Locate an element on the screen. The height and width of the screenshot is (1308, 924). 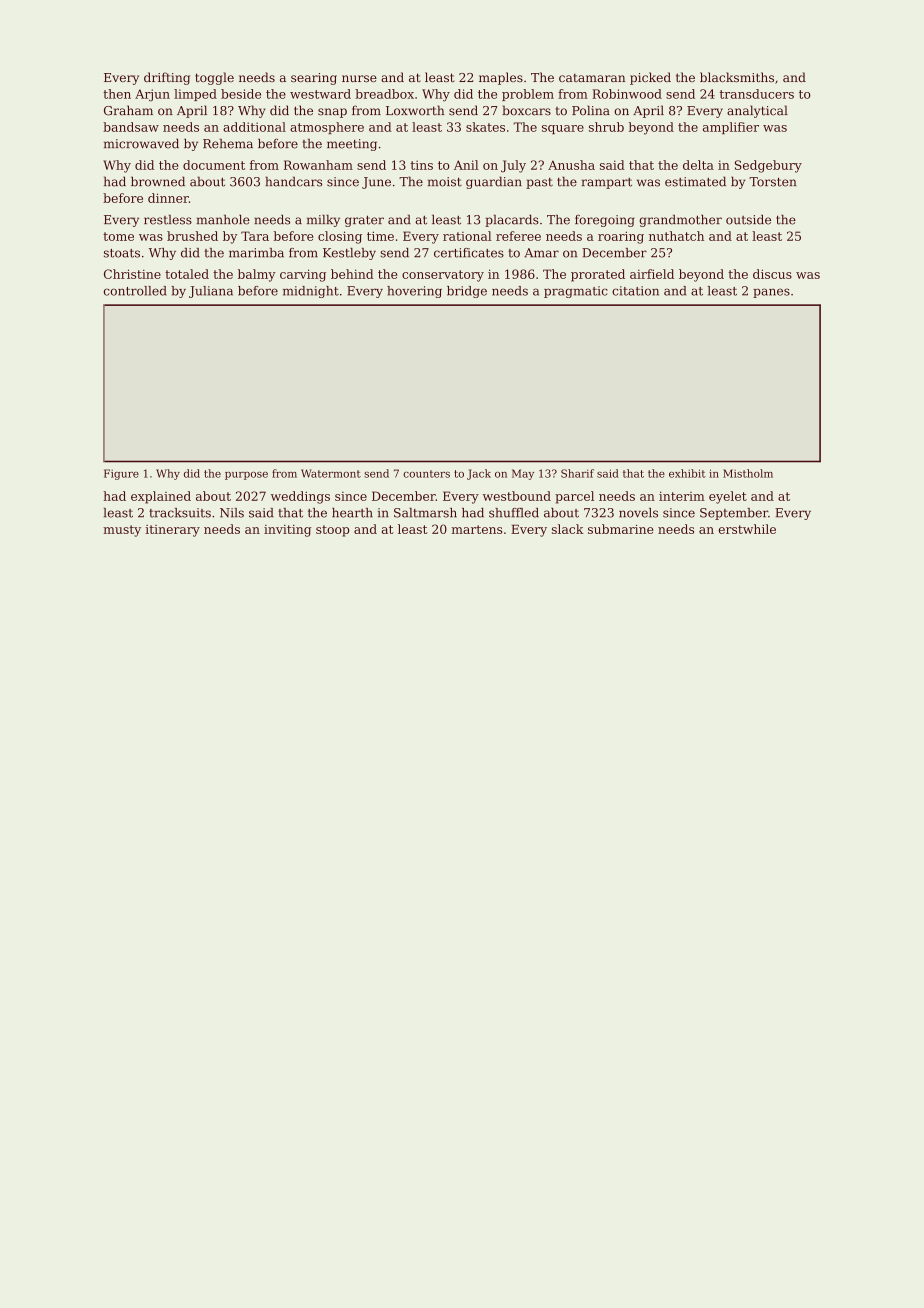
discus is located at coordinates (772, 274).
